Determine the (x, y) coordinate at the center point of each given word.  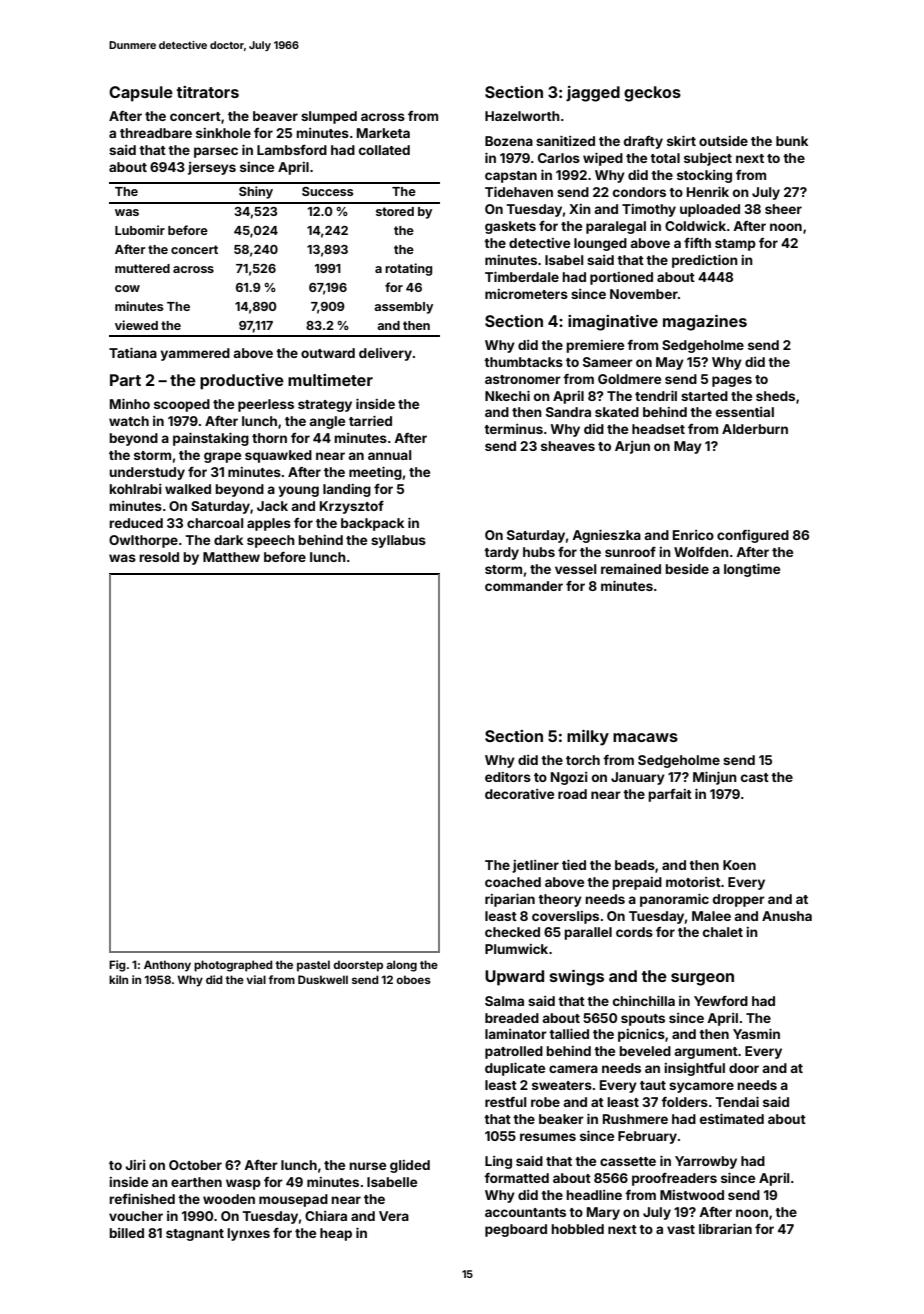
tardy (501, 553)
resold (159, 557)
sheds (775, 396)
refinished (142, 1199)
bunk (792, 141)
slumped (329, 117)
